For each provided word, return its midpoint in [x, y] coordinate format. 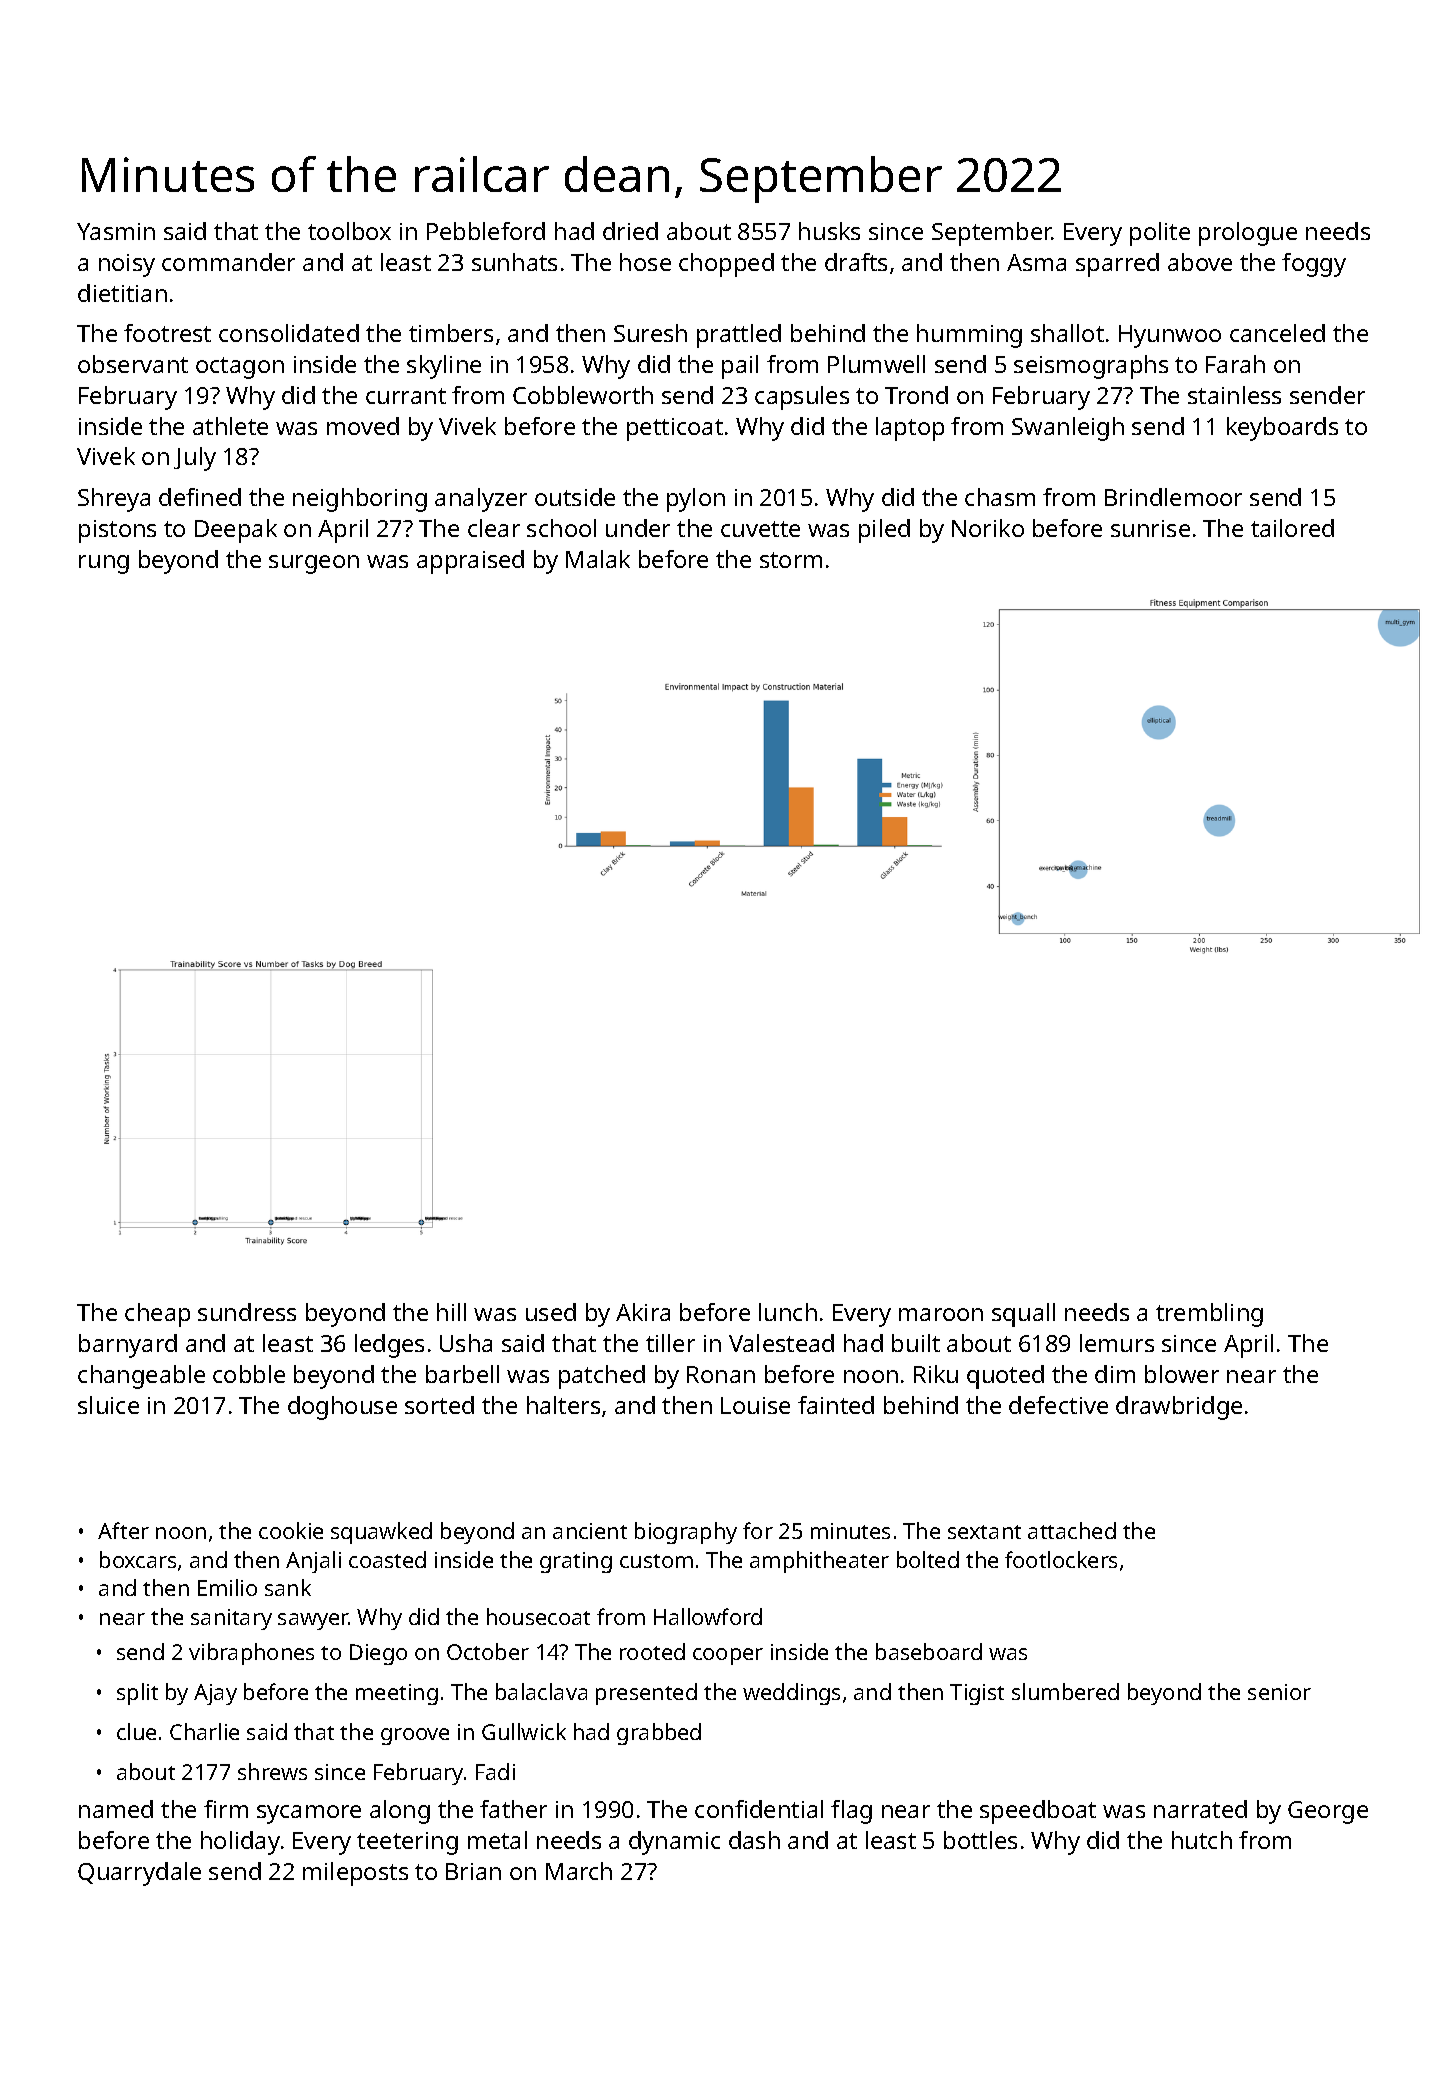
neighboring [360, 500]
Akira [643, 1312]
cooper [728, 1656]
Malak [598, 559]
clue [136, 1731]
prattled [739, 336]
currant [406, 396]
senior [1279, 1692]
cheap [157, 1315]
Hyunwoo [1170, 336]
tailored [1292, 528]
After [123, 1530]
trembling [1209, 1315]
